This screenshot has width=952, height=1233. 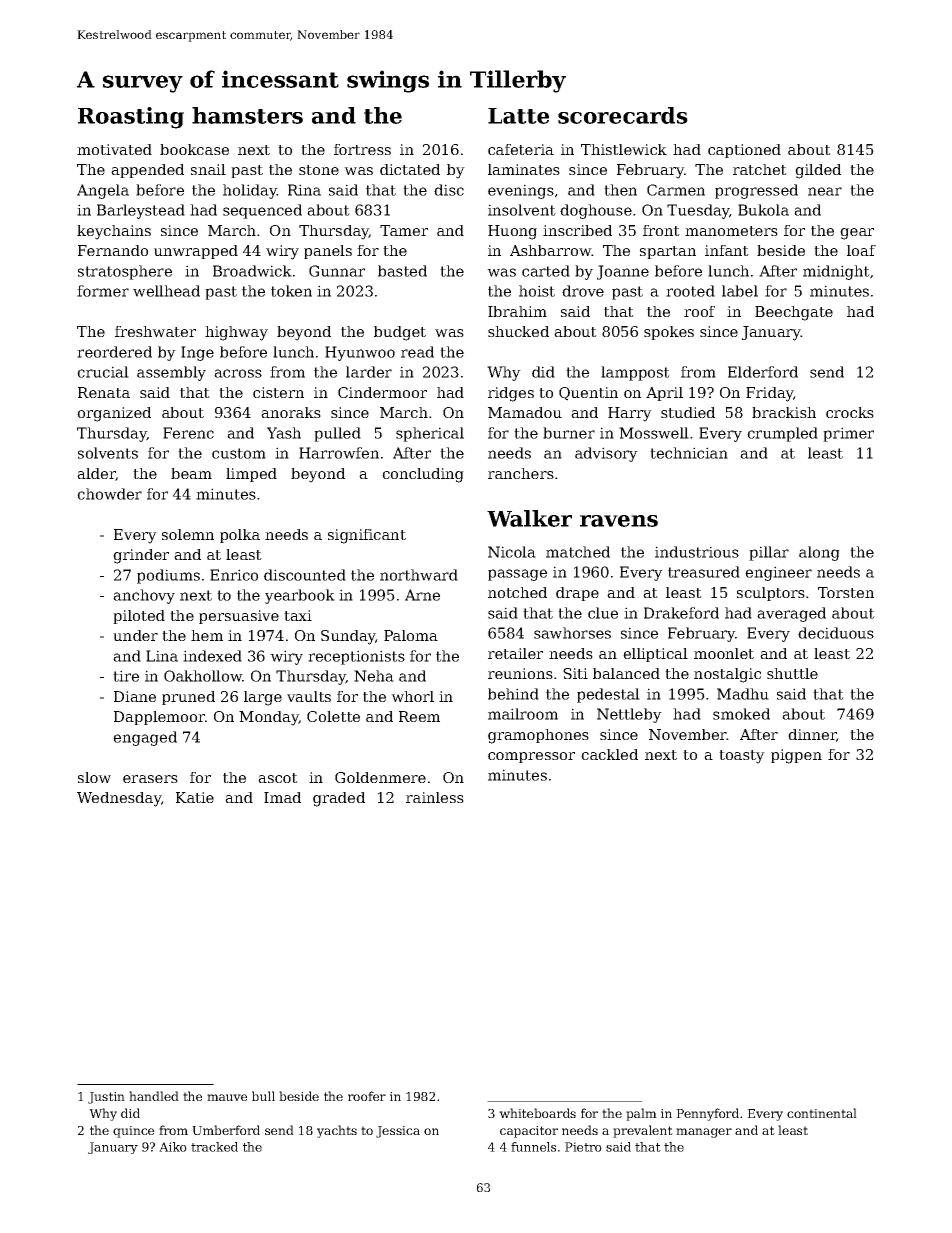 I want to click on gilded, so click(x=818, y=171).
